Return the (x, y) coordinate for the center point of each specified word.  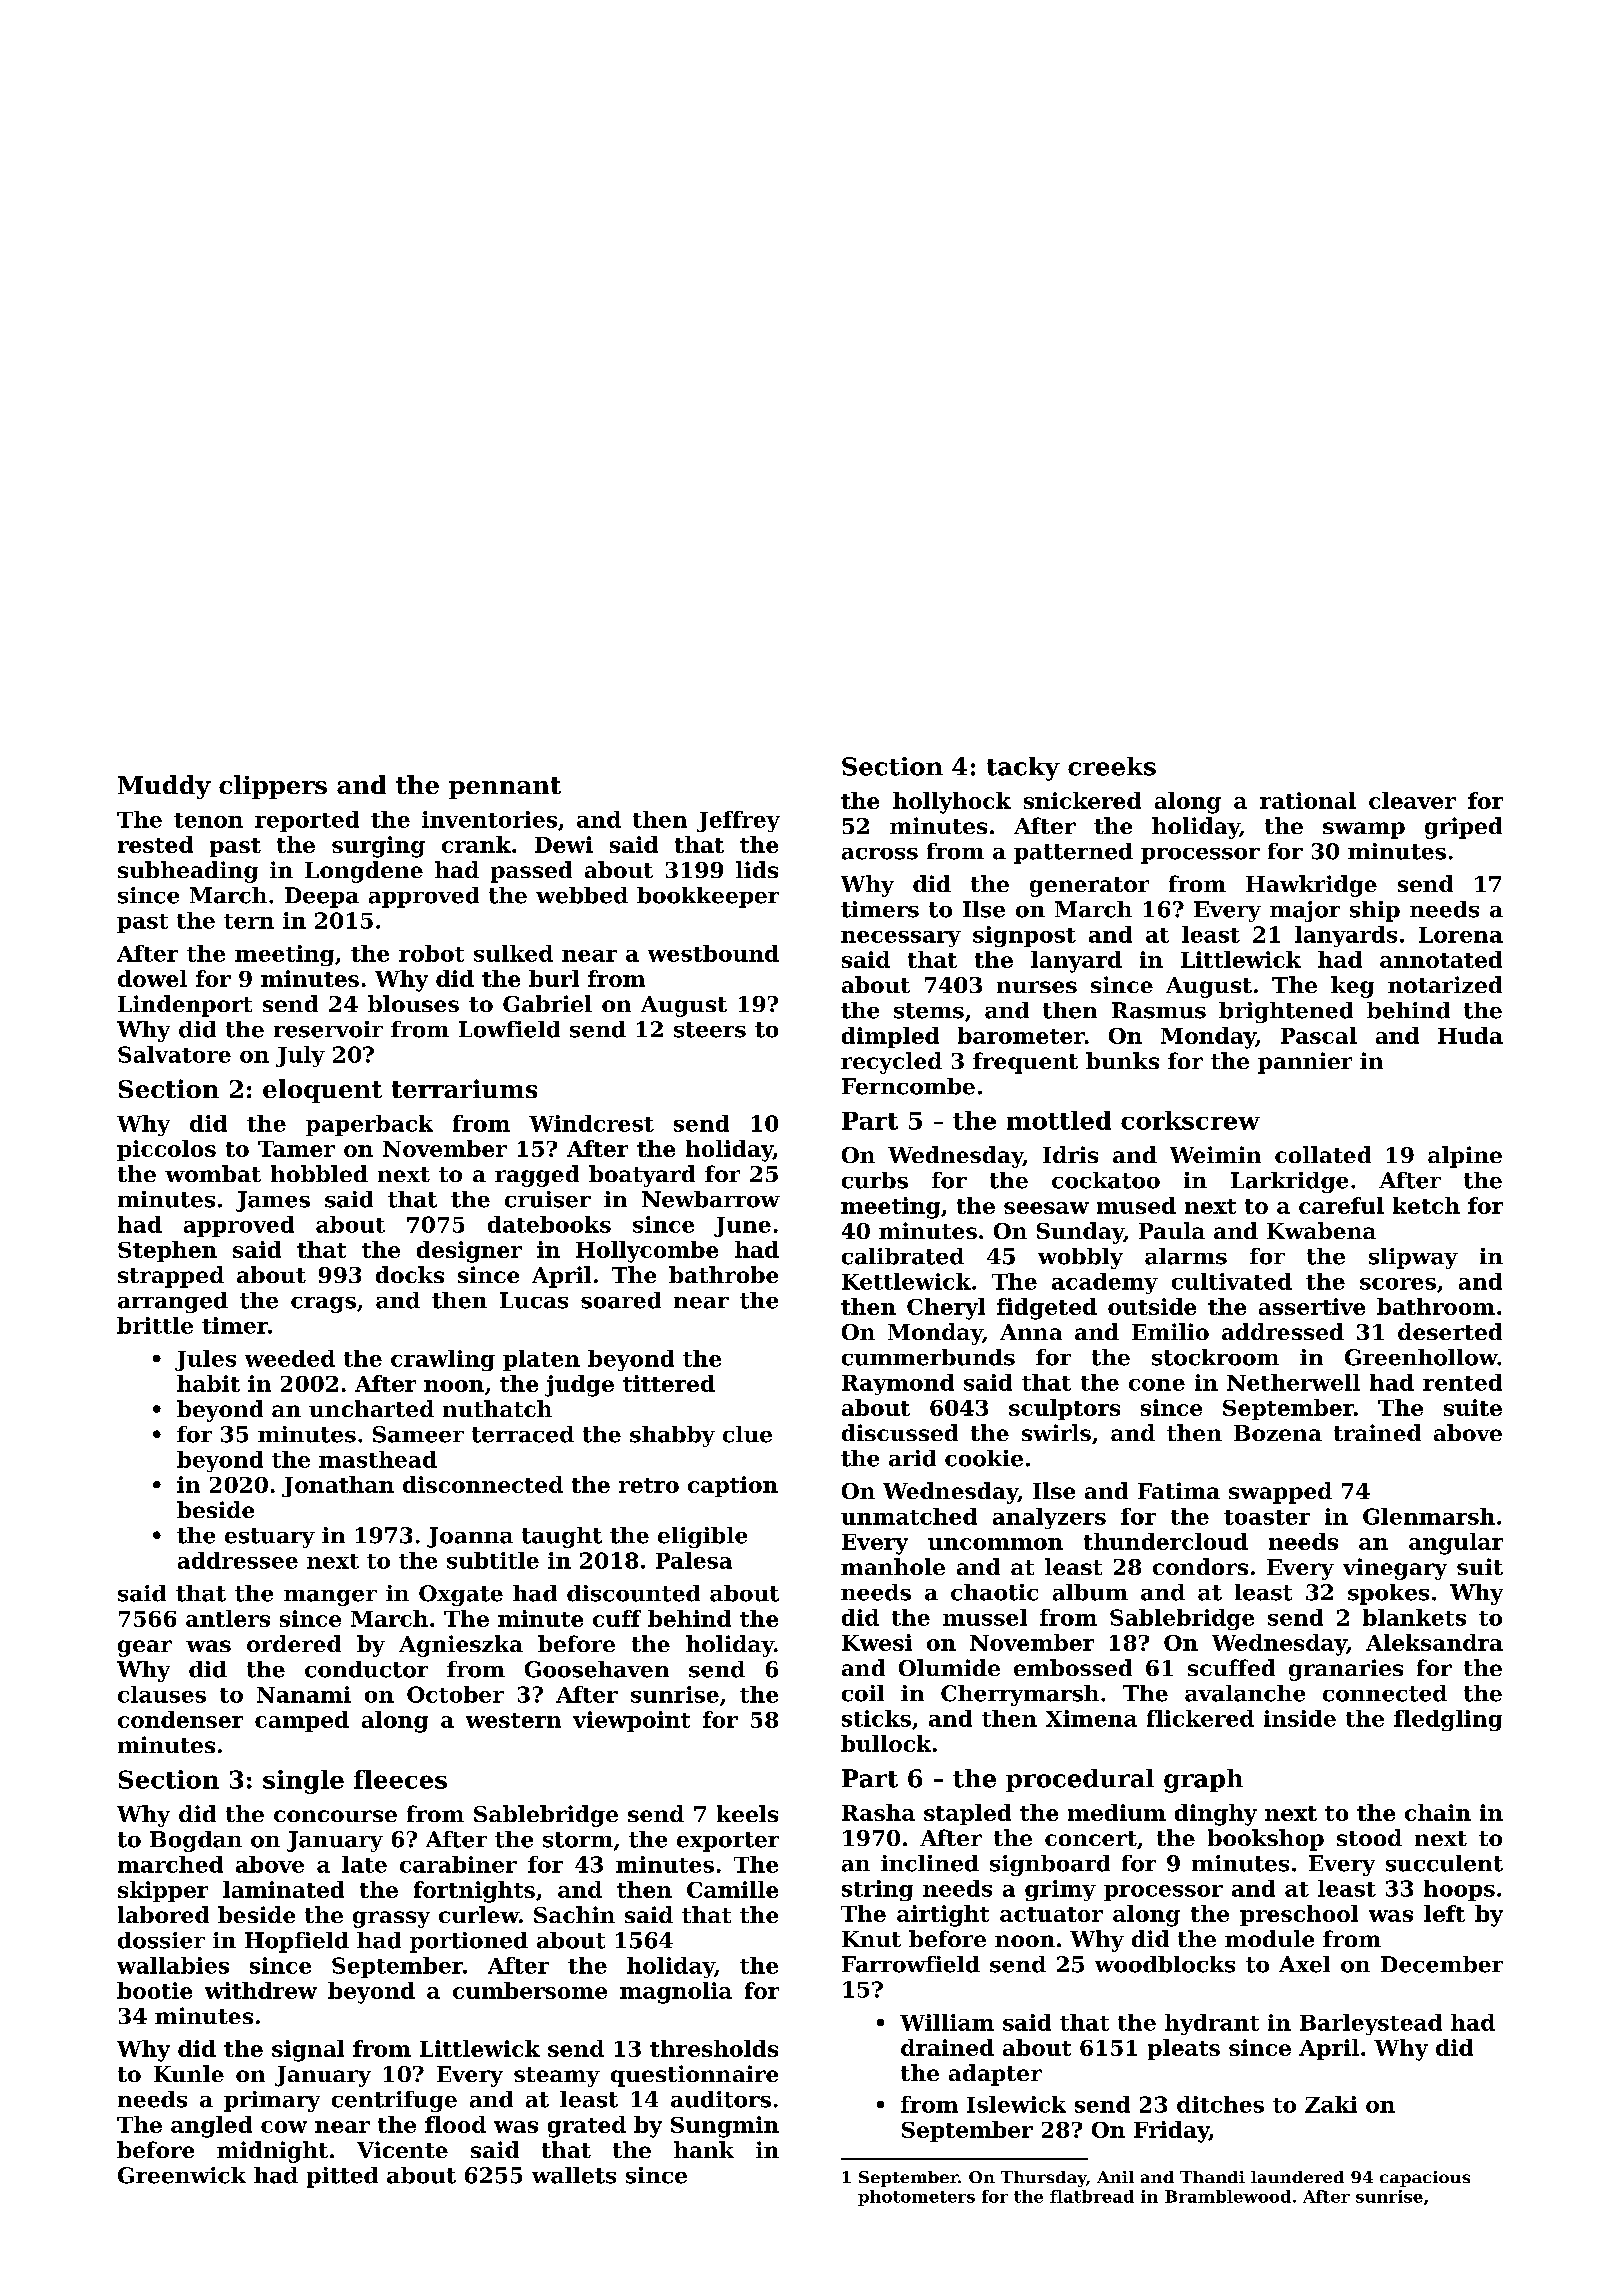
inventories (489, 819)
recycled (891, 1063)
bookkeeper (708, 897)
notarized (1445, 984)
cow (284, 2127)
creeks (1112, 766)
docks (410, 1274)
